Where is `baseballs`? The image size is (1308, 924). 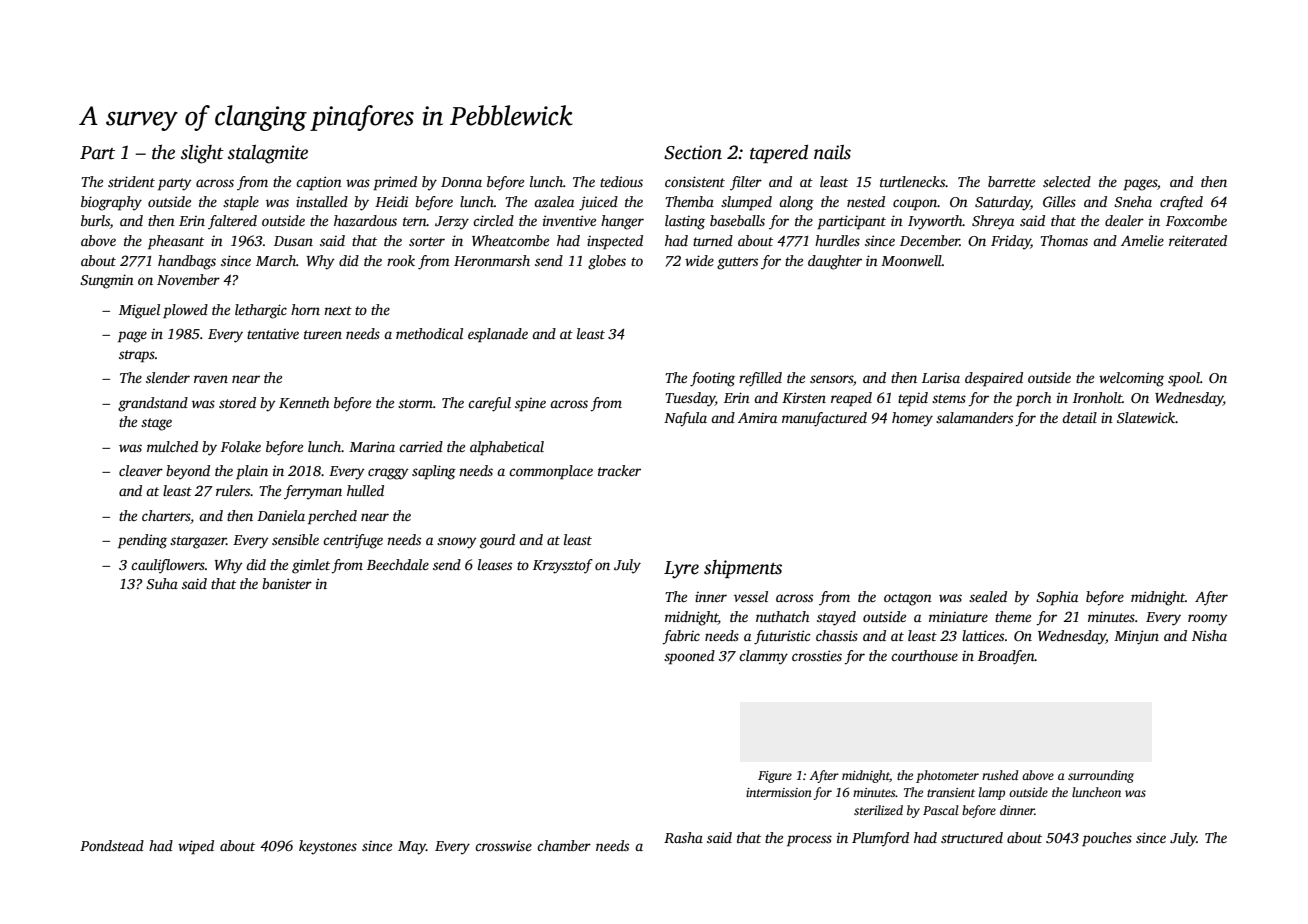
baseballs is located at coordinates (737, 220).
